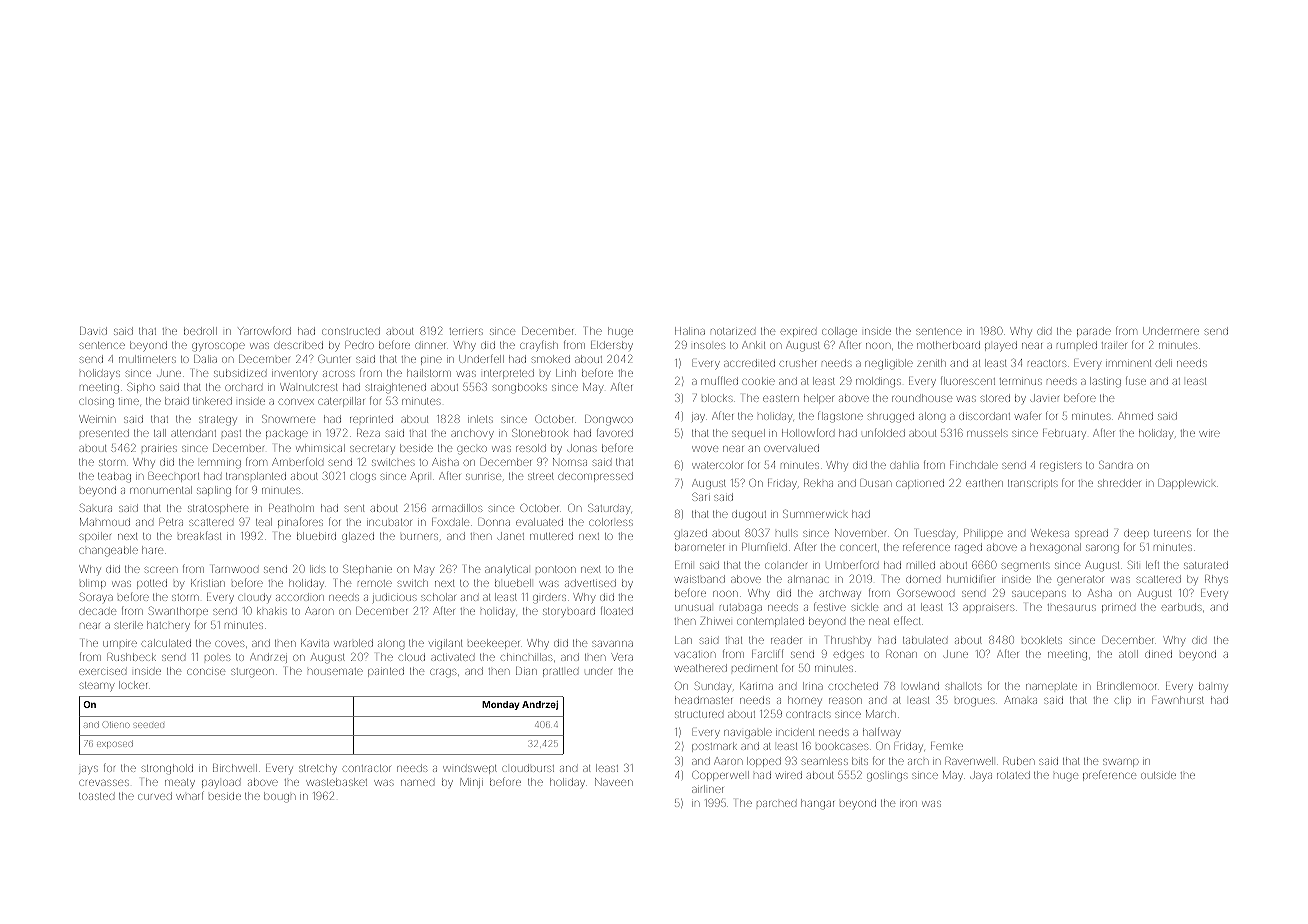 The image size is (1308, 924). Describe the element at coordinates (160, 433) in the screenshot. I see `tall` at that location.
